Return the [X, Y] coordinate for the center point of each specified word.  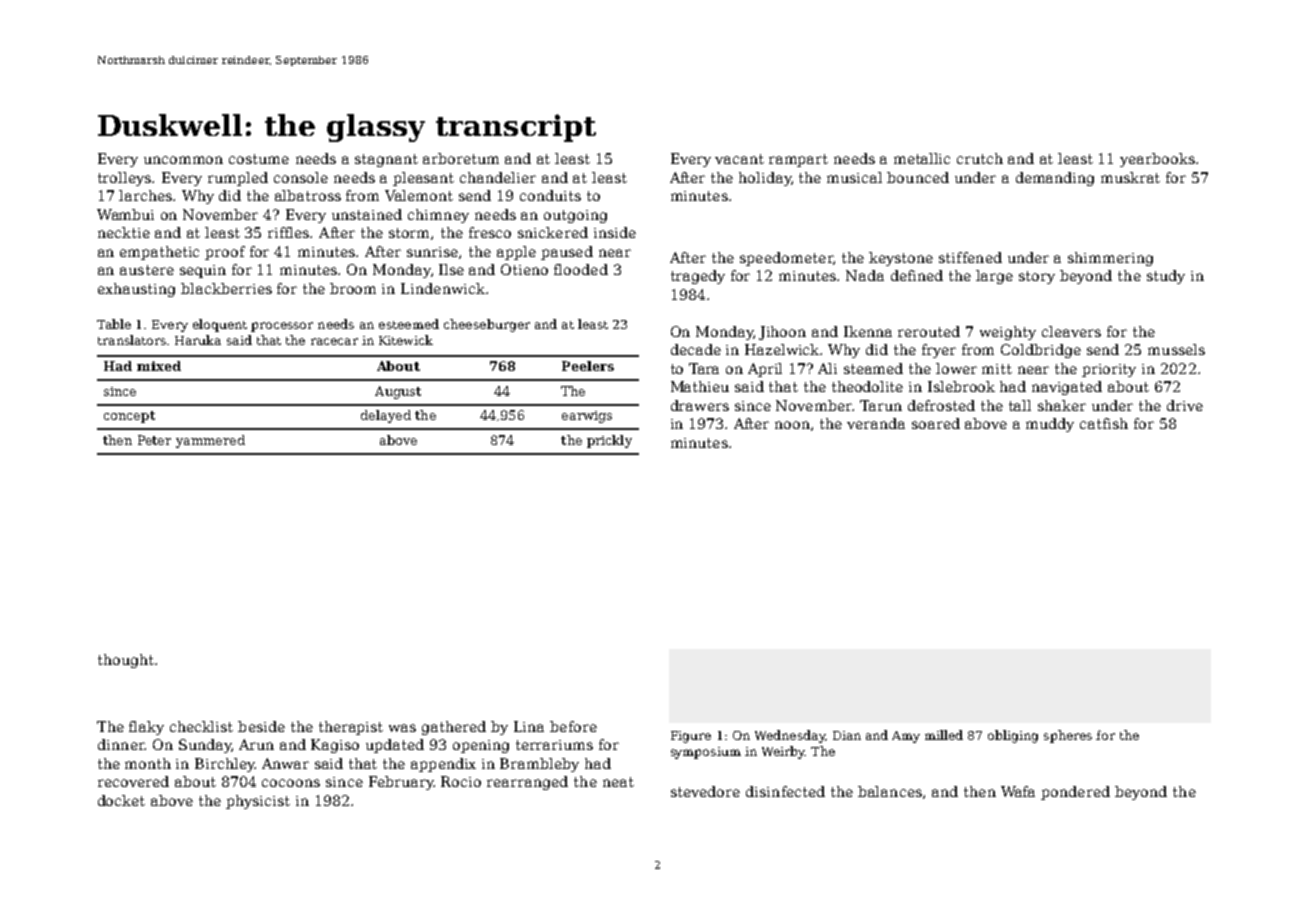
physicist [258, 802]
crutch [980, 158]
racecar [334, 341]
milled [944, 735]
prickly [609, 441]
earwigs [587, 417]
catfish [1104, 423]
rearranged [527, 783]
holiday [765, 179]
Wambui [125, 214]
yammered [210, 441]
